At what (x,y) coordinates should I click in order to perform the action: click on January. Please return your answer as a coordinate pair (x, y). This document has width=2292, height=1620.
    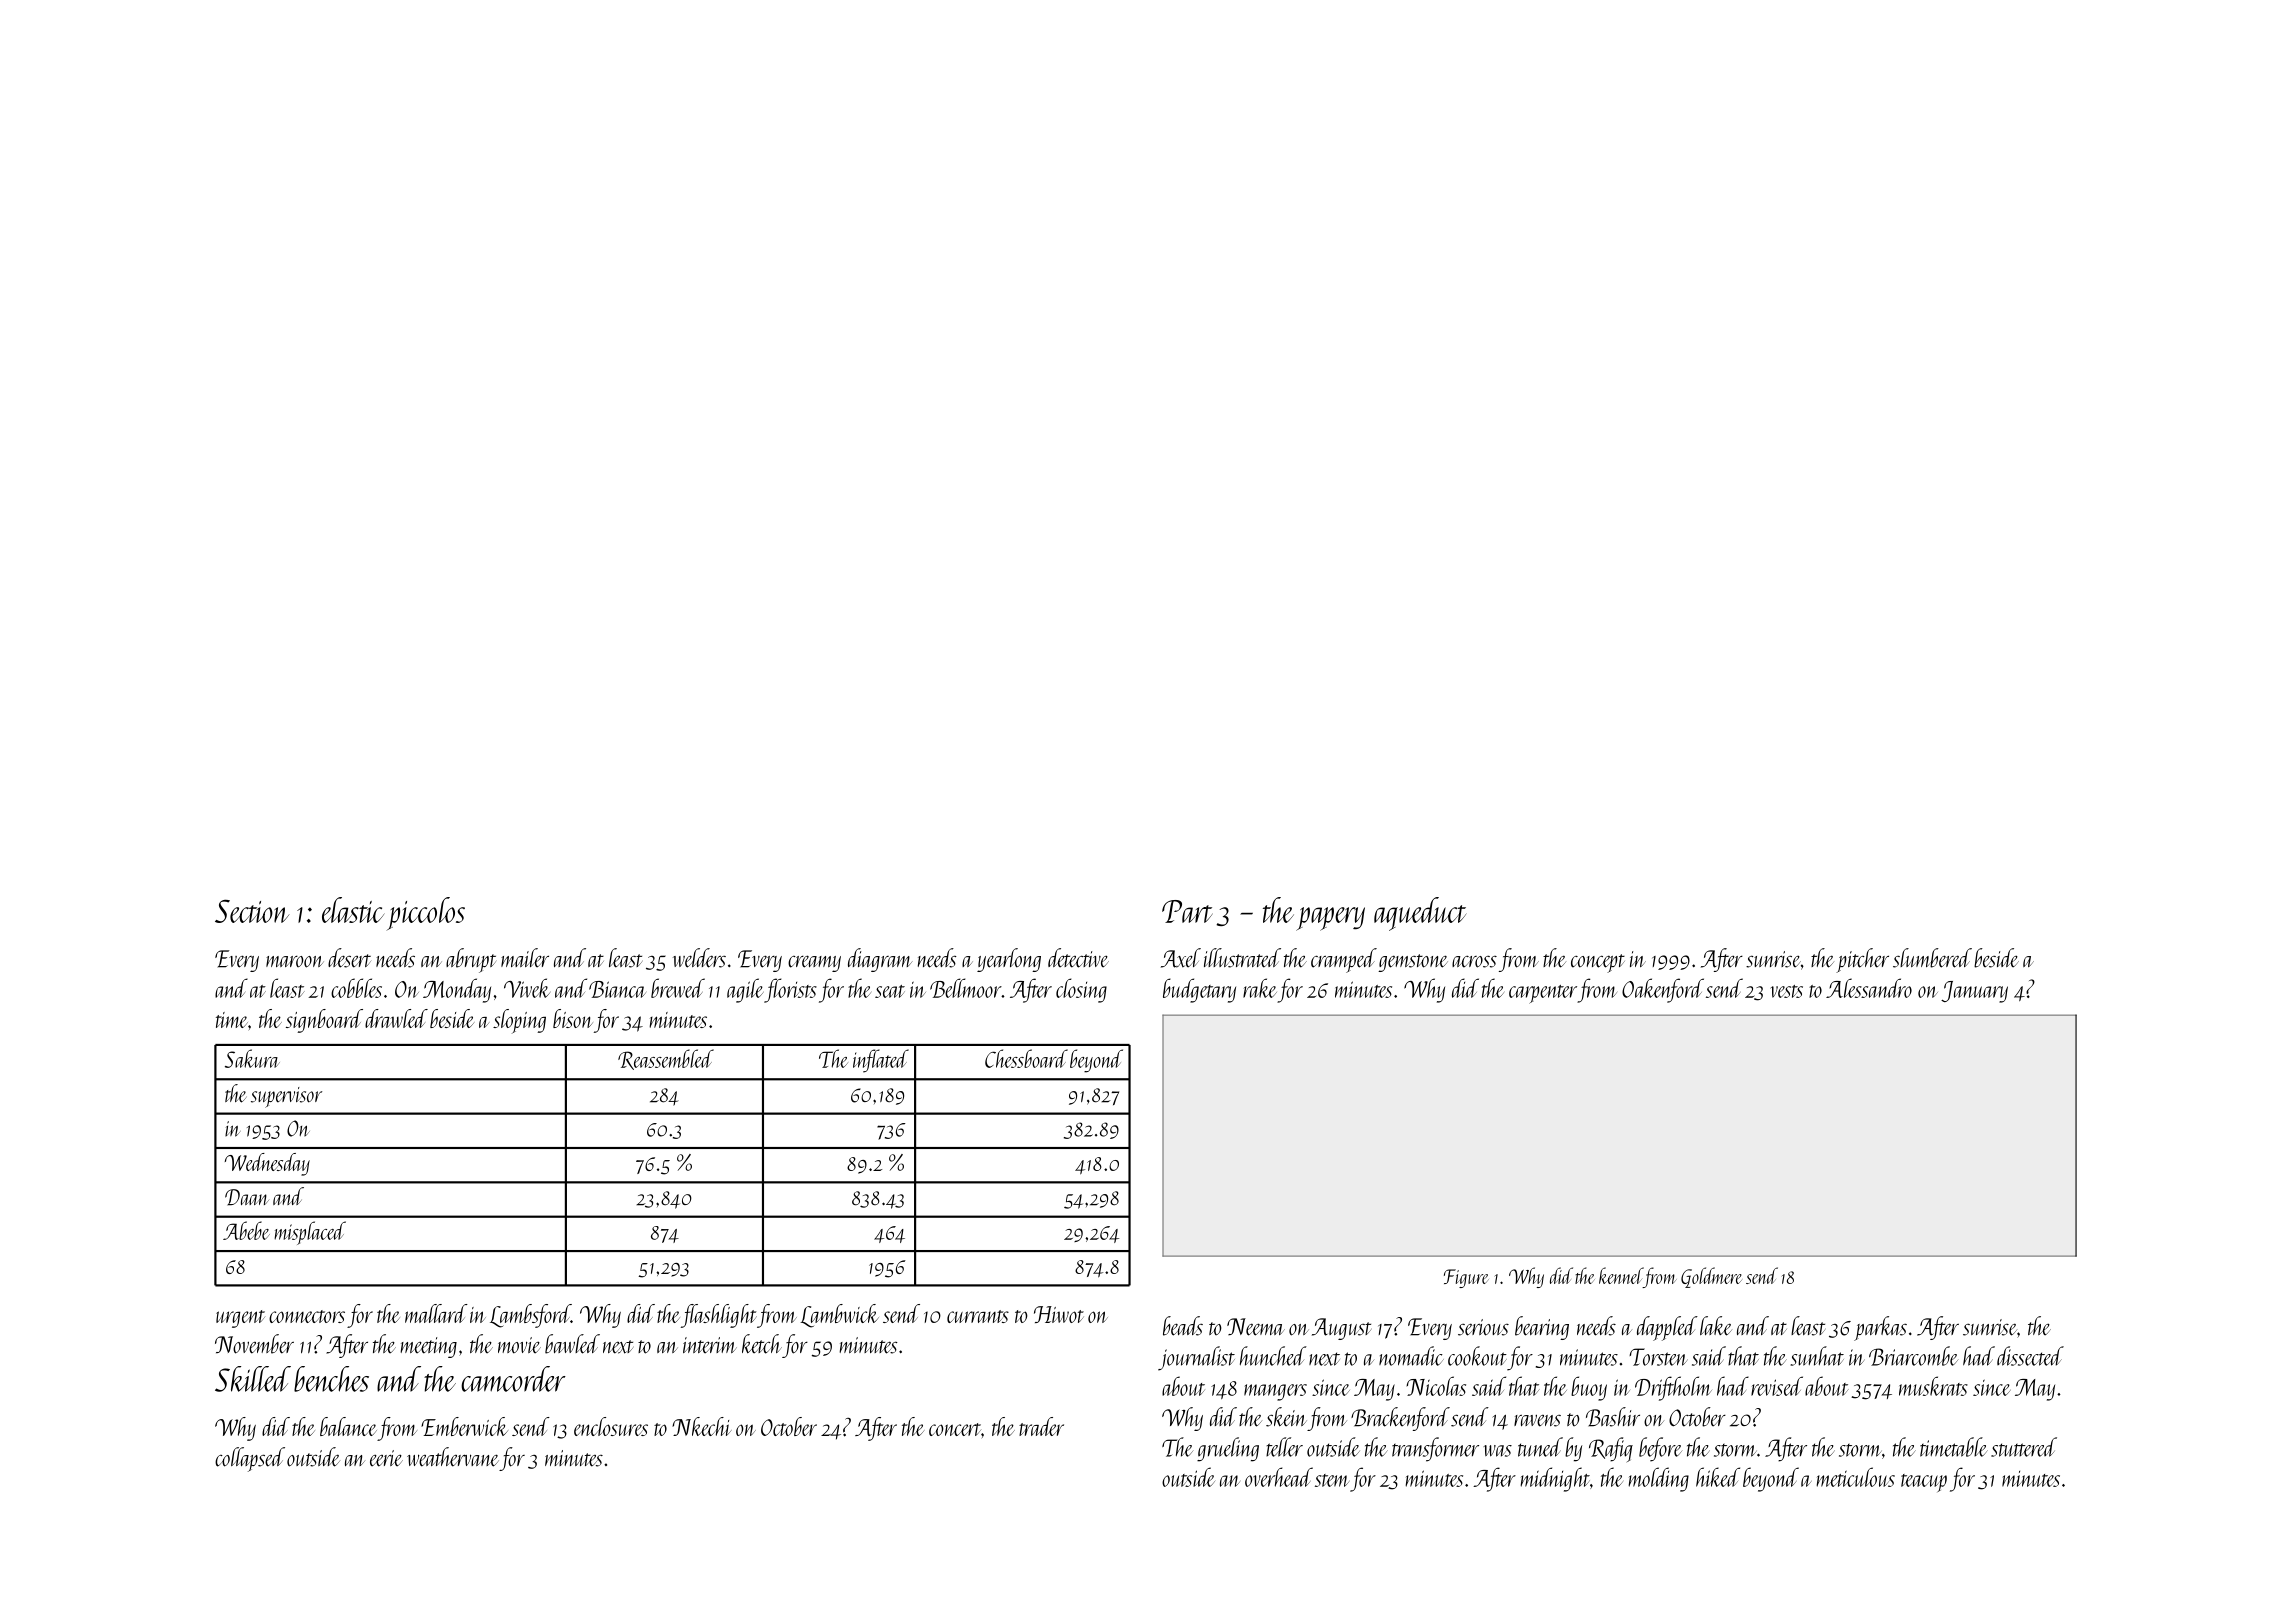
    Looking at the image, I should click on (1974, 992).
